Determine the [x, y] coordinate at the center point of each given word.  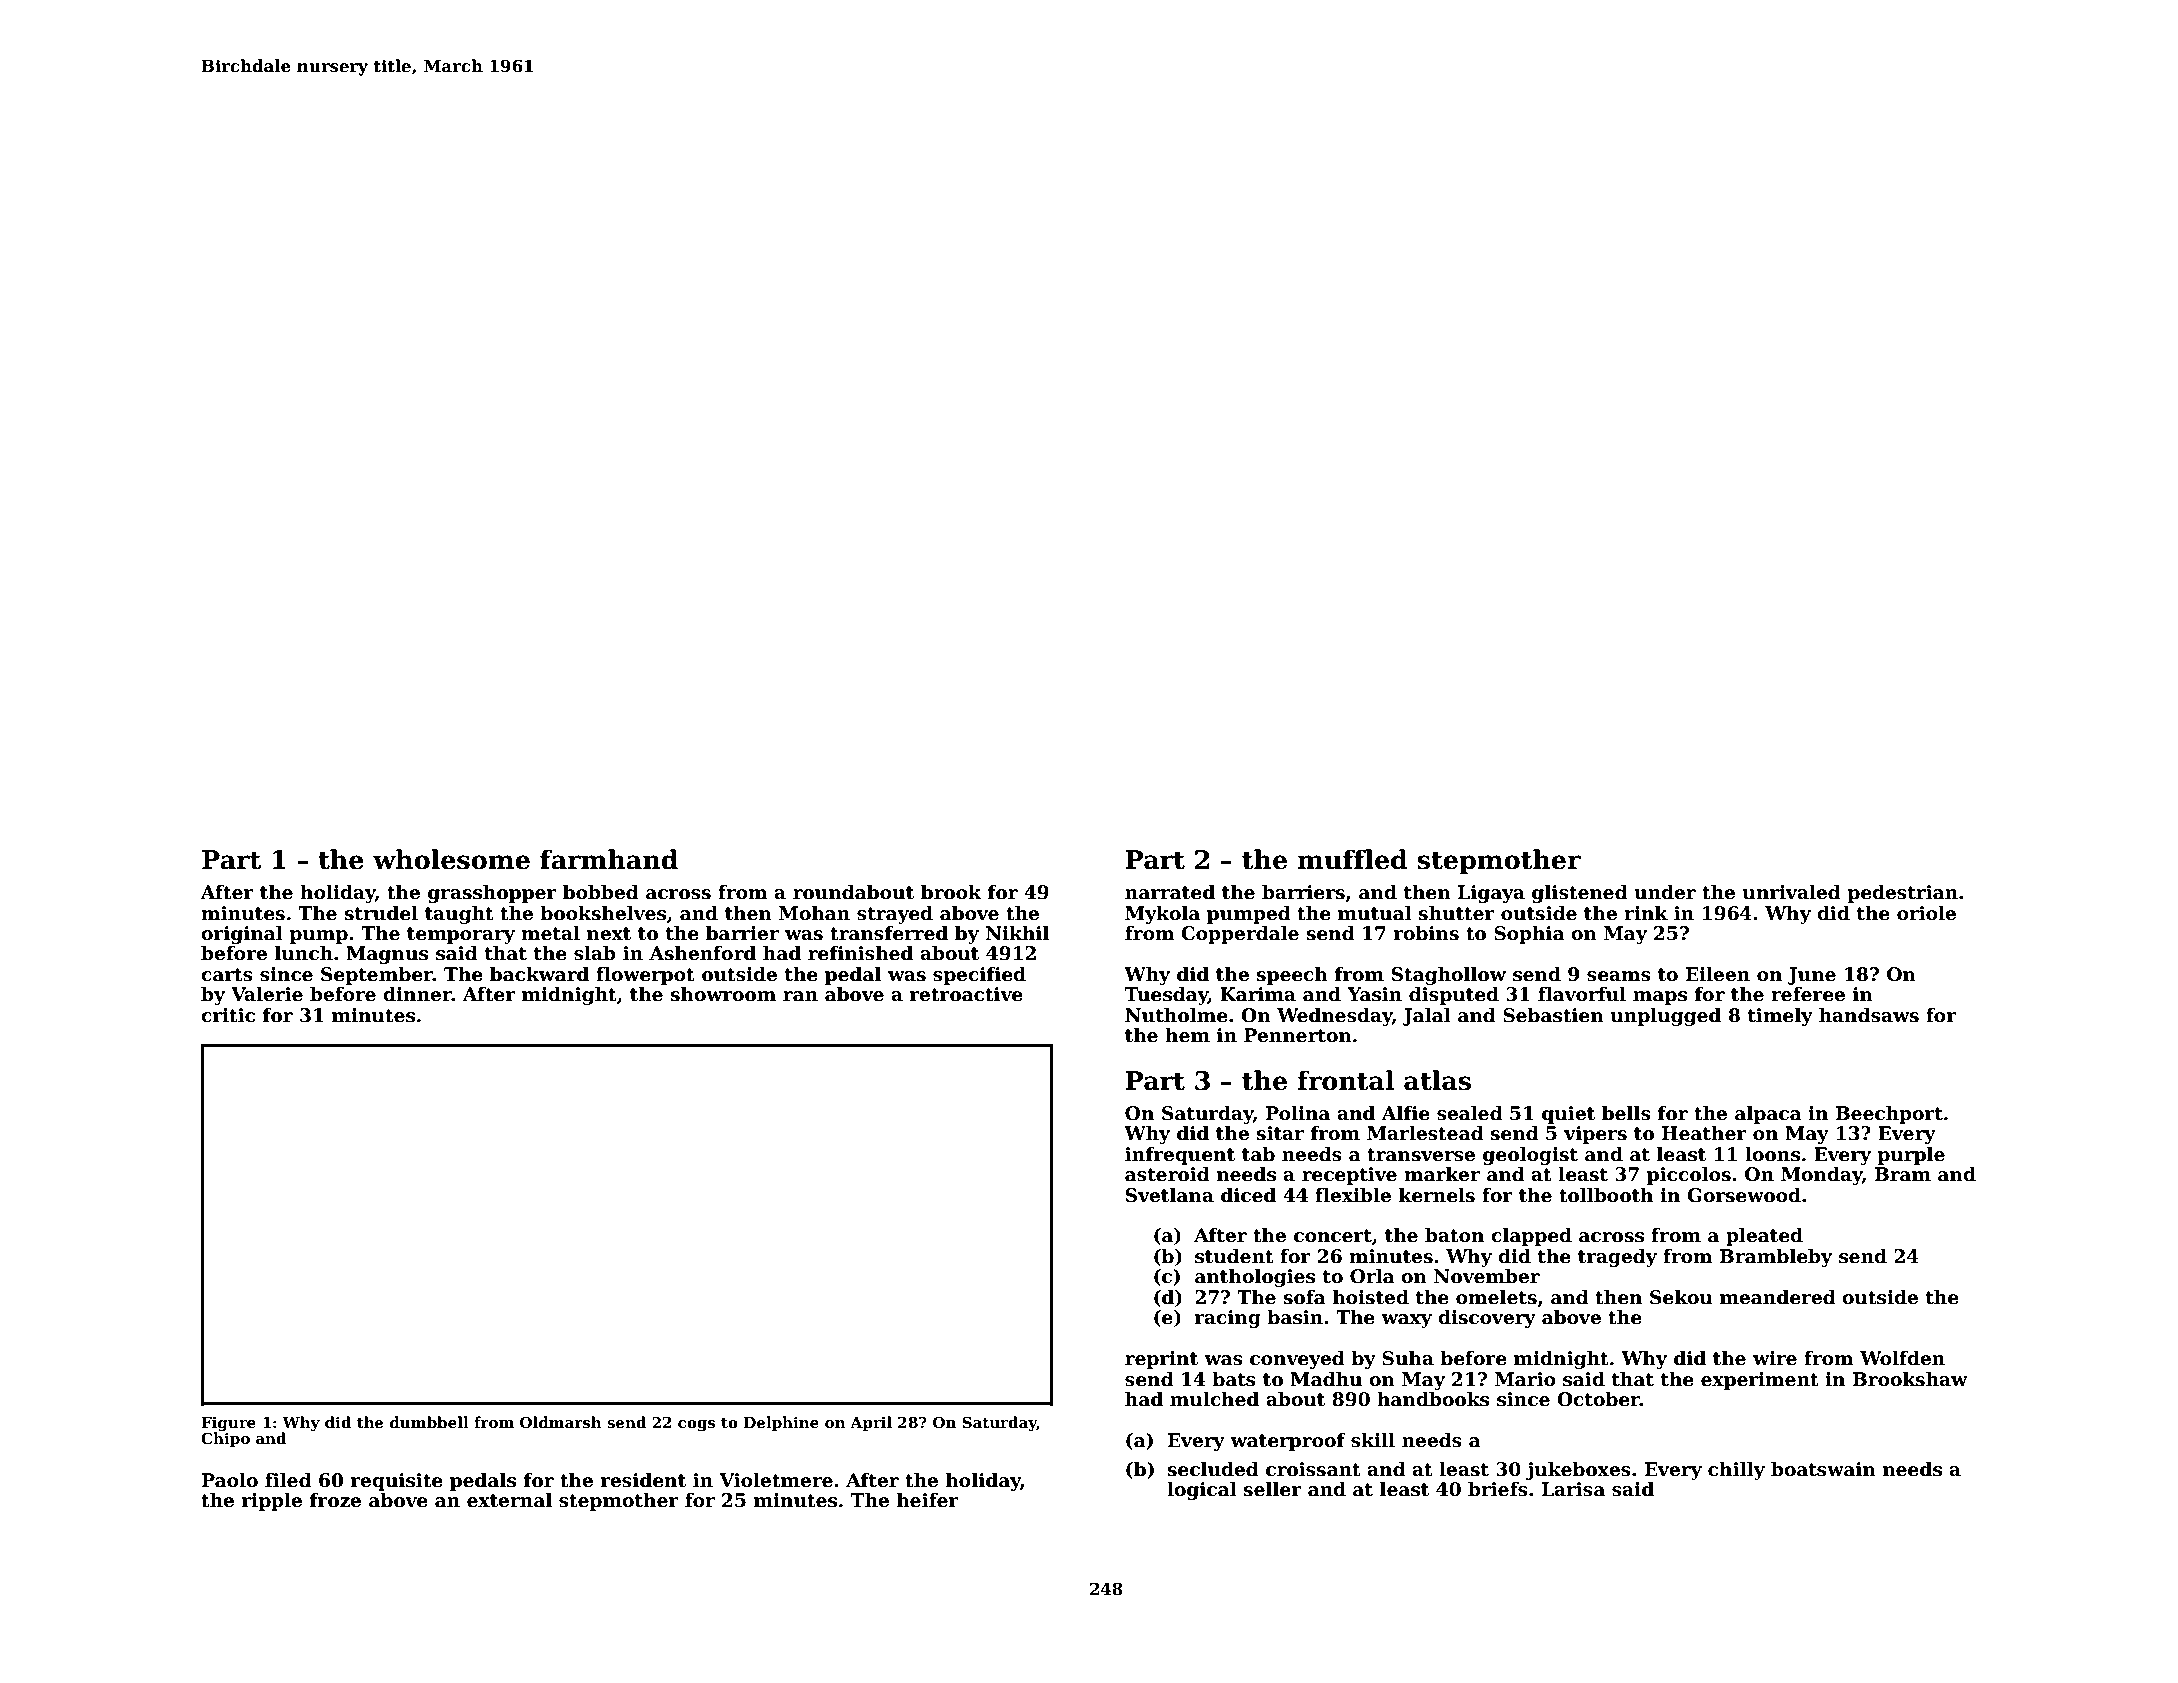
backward [539, 974]
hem [1187, 1035]
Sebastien [1553, 1015]
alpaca [1768, 1114]
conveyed [1297, 1359]
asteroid [1167, 1174]
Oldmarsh [561, 1422]
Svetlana [1170, 1195]
